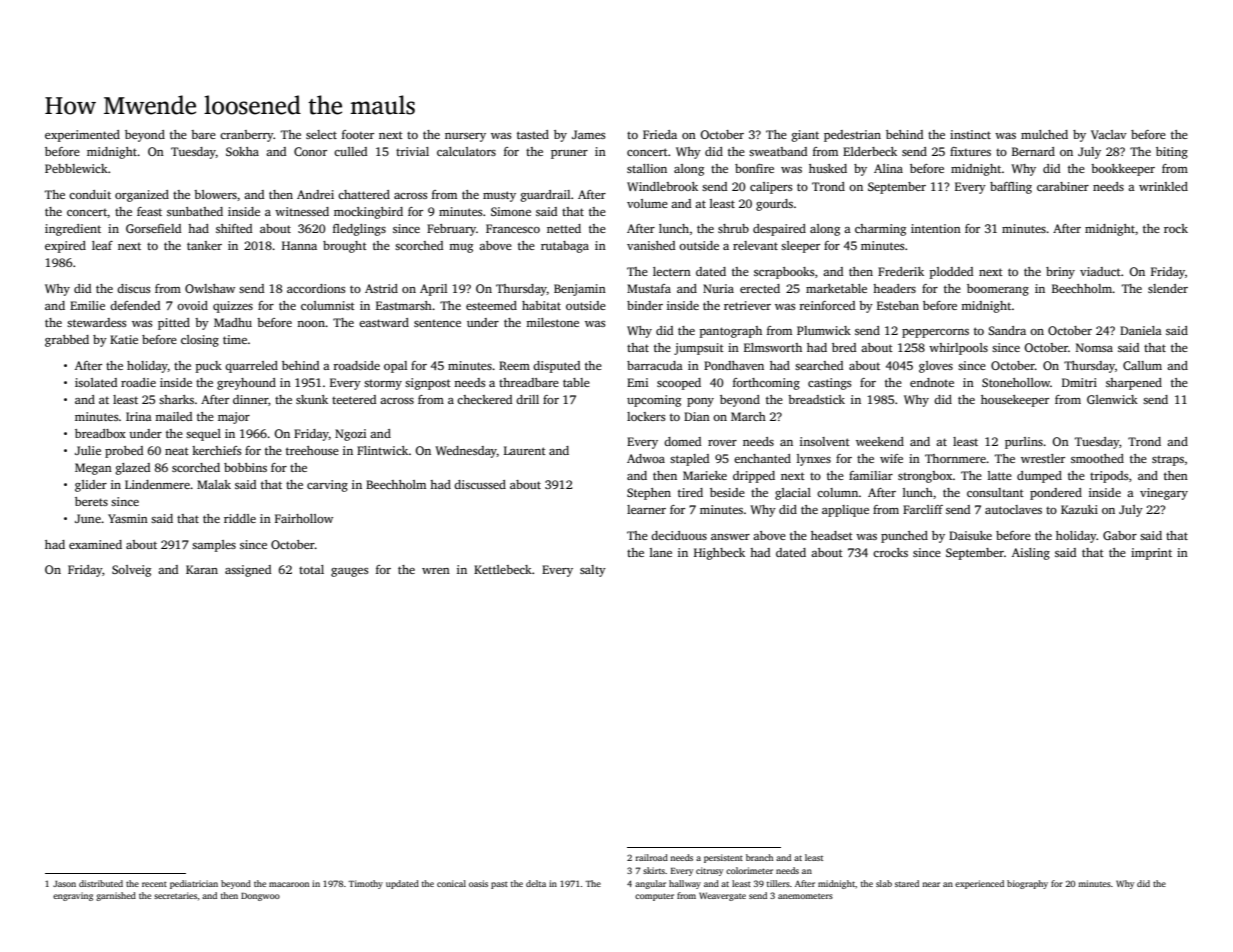 The image size is (1233, 952). What do you see at coordinates (451, 230) in the document?
I see `February` at bounding box center [451, 230].
